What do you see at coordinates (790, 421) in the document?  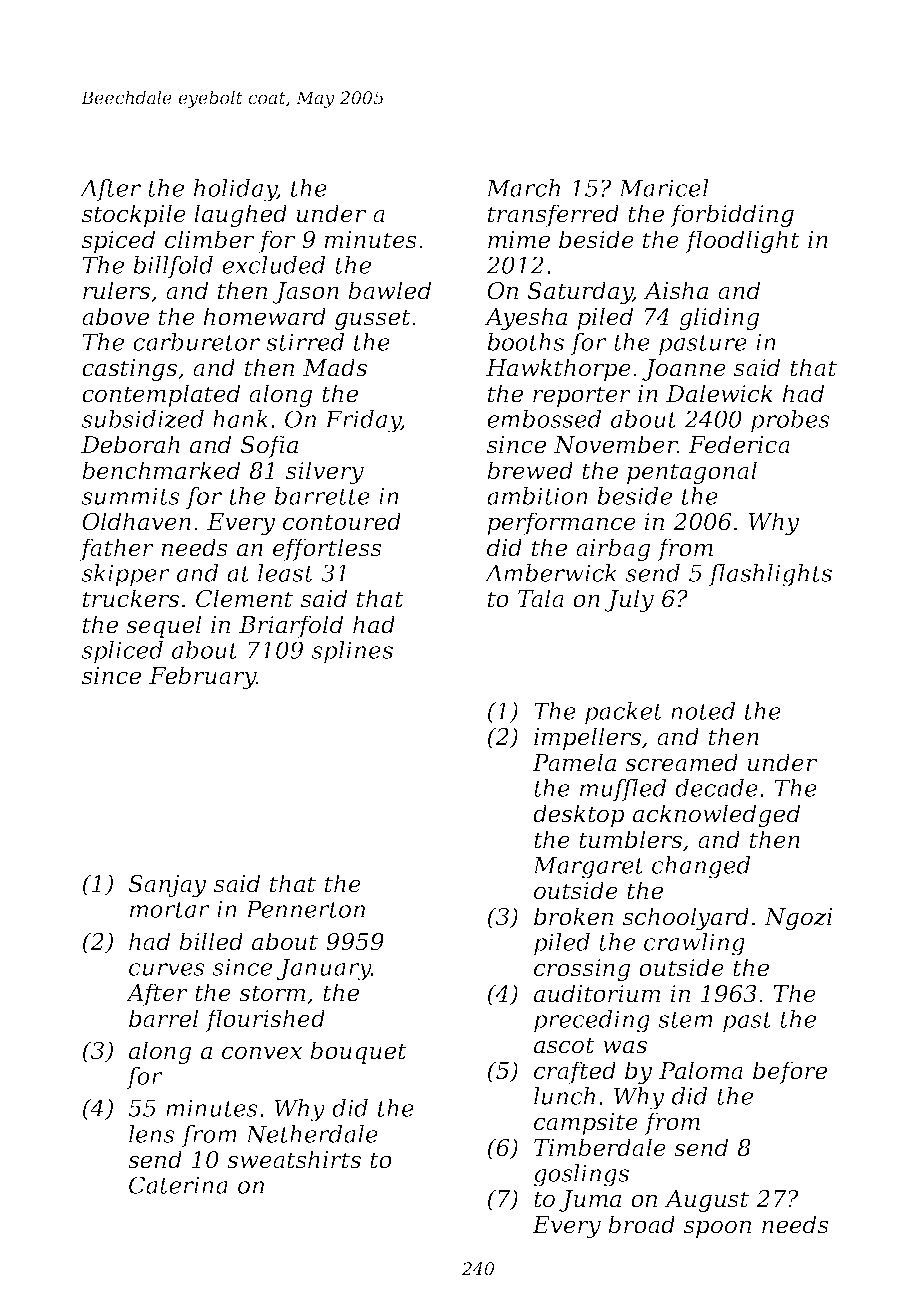 I see `probes` at bounding box center [790, 421].
